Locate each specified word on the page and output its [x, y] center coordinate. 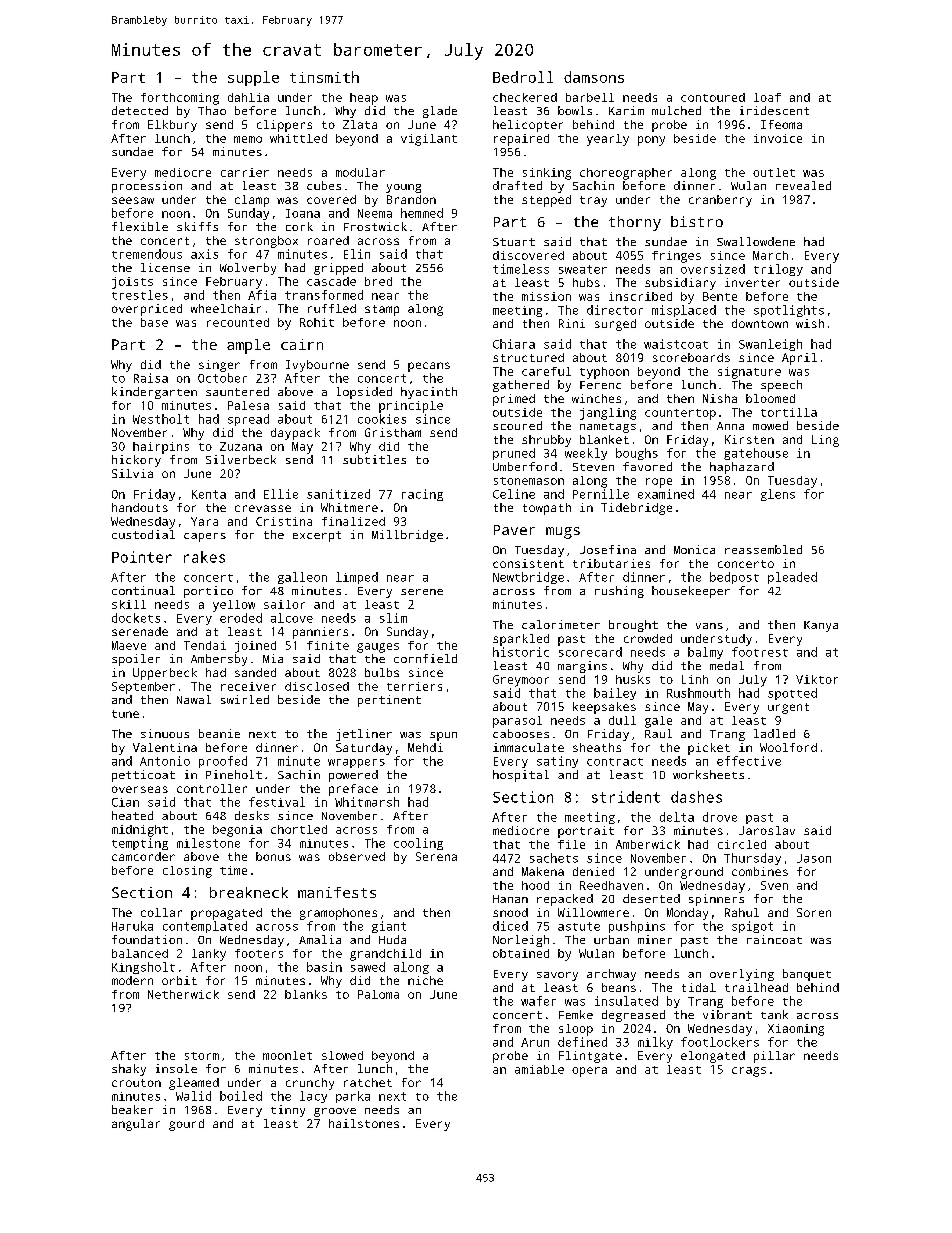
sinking [547, 174]
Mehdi [425, 747]
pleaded [792, 578]
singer [219, 366]
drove [720, 817]
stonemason [529, 481]
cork [299, 226]
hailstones [364, 1123]
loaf [767, 97]
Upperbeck [165, 674]
